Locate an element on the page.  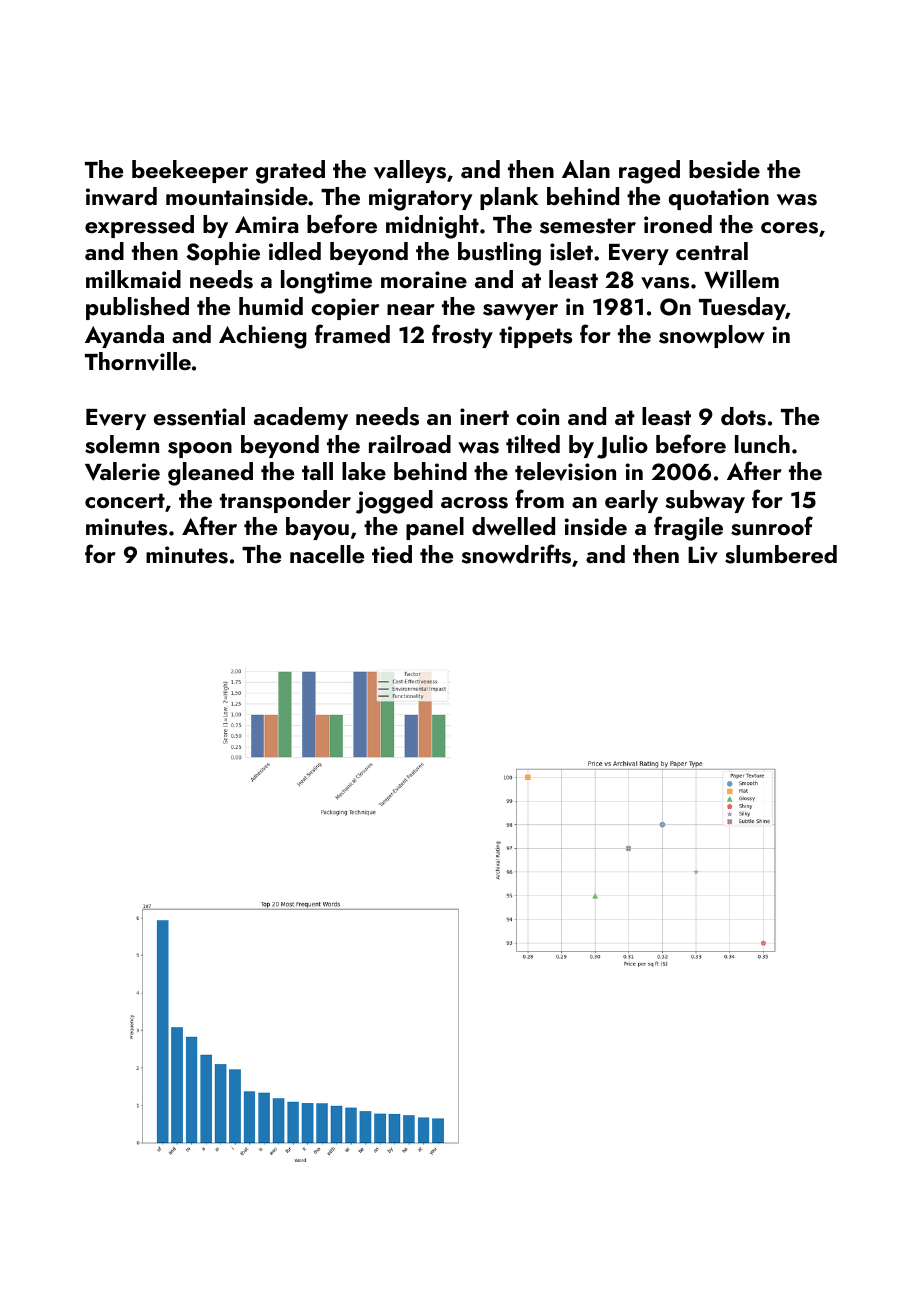
valleys is located at coordinates (410, 171).
